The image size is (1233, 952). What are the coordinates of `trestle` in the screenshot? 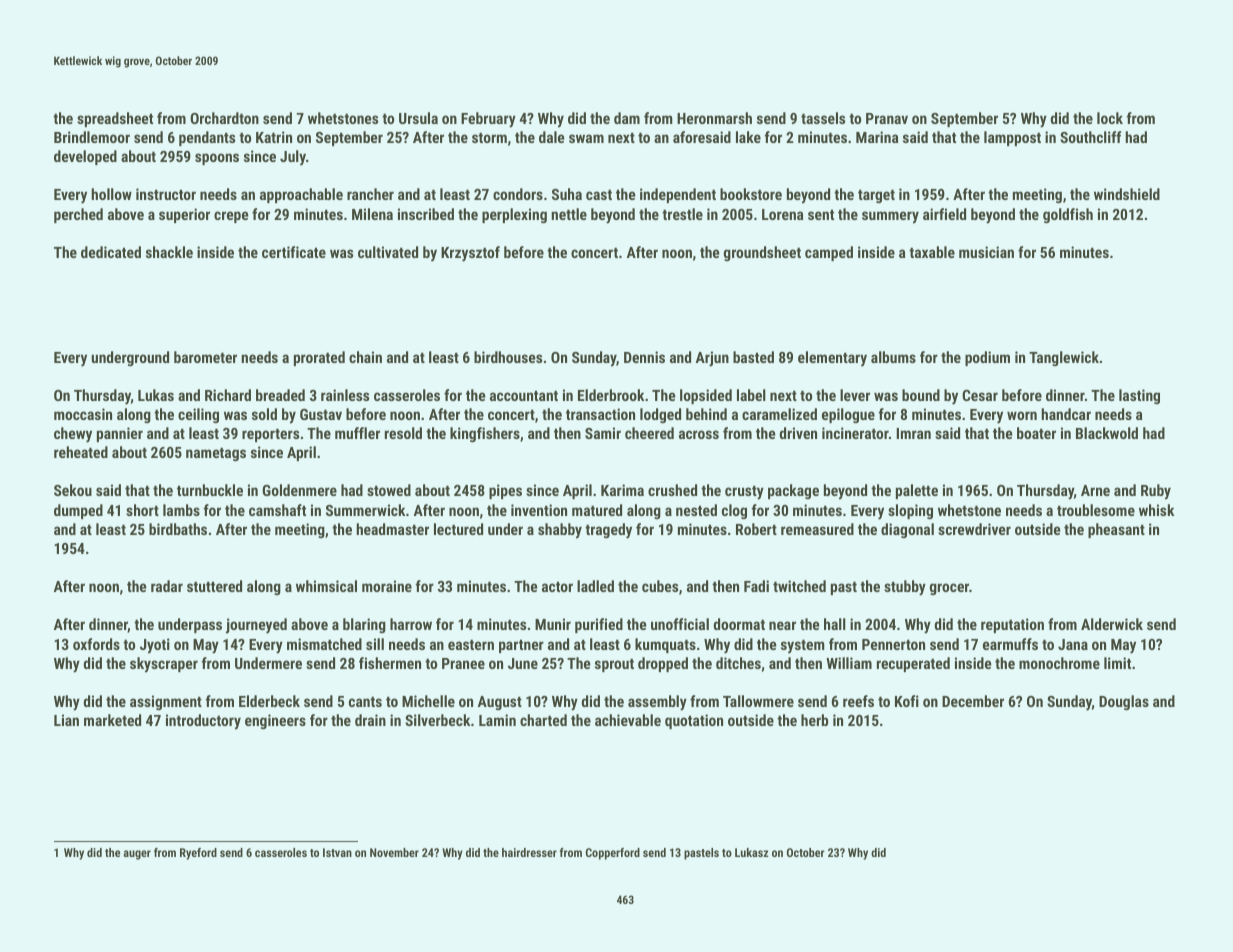 It's located at (682, 214).
